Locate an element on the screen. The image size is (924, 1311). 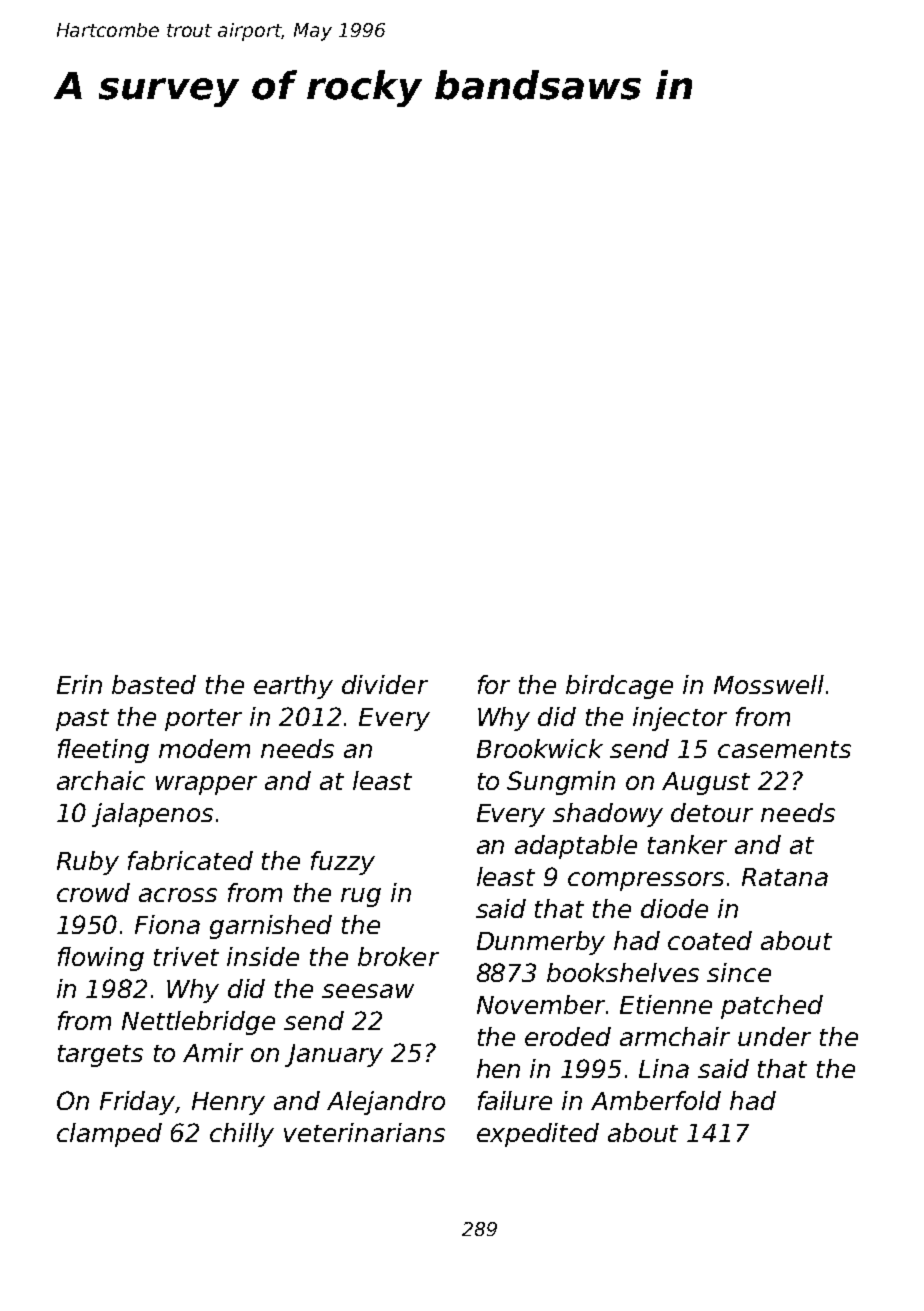
for is located at coordinates (494, 684).
